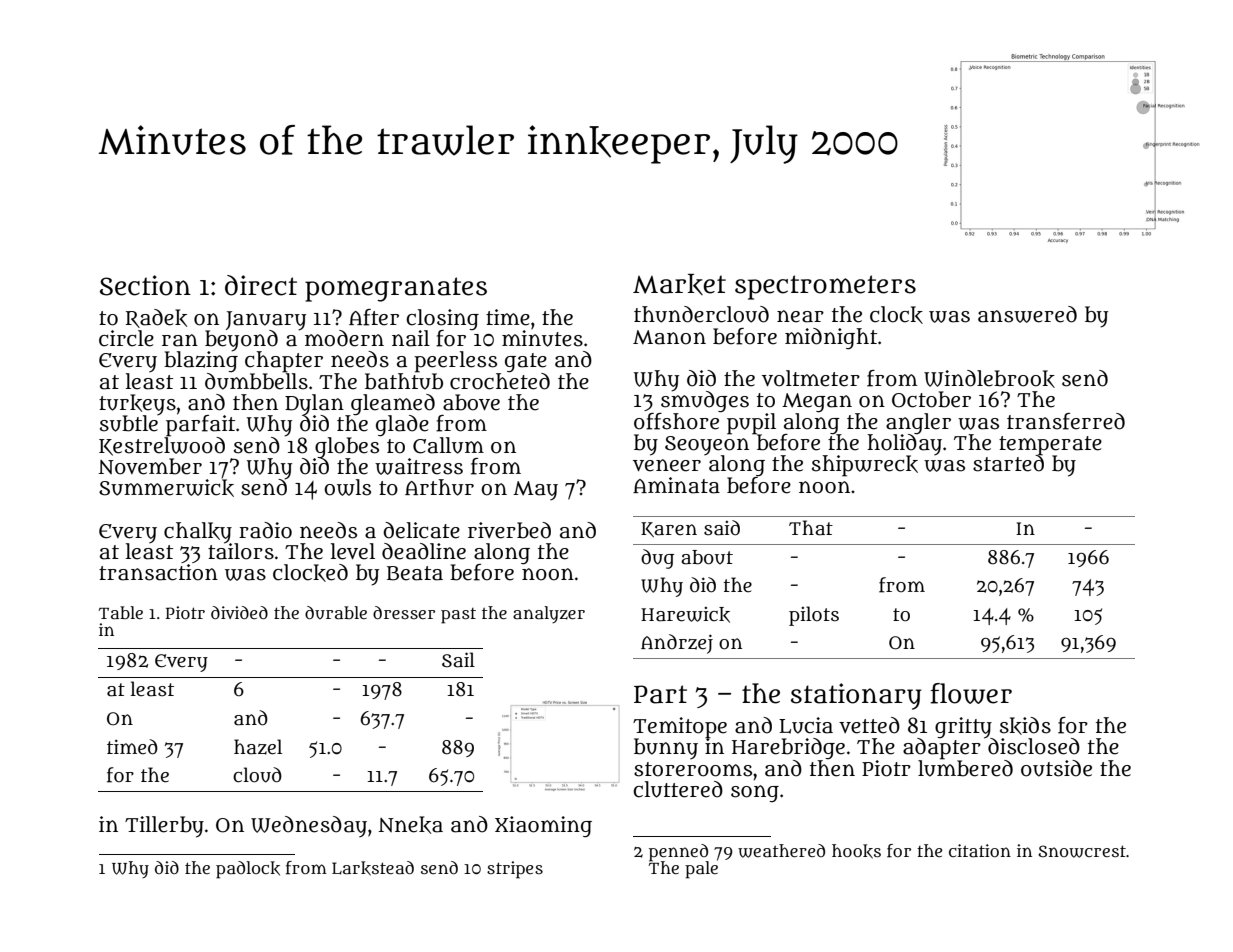  What do you see at coordinates (1082, 851) in the page?
I see `Snowcrest` at bounding box center [1082, 851].
